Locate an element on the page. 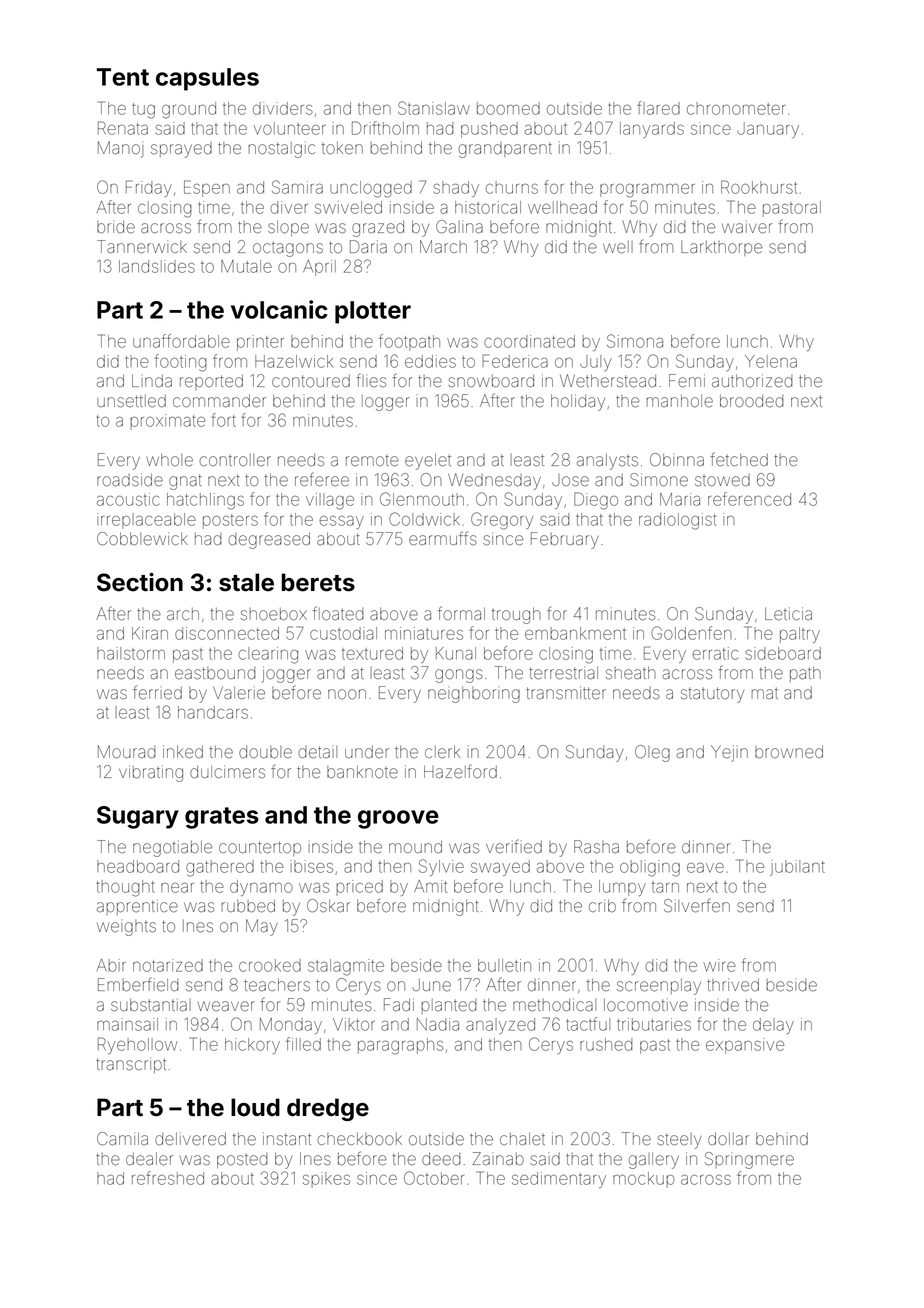  analysts is located at coordinates (607, 461).
